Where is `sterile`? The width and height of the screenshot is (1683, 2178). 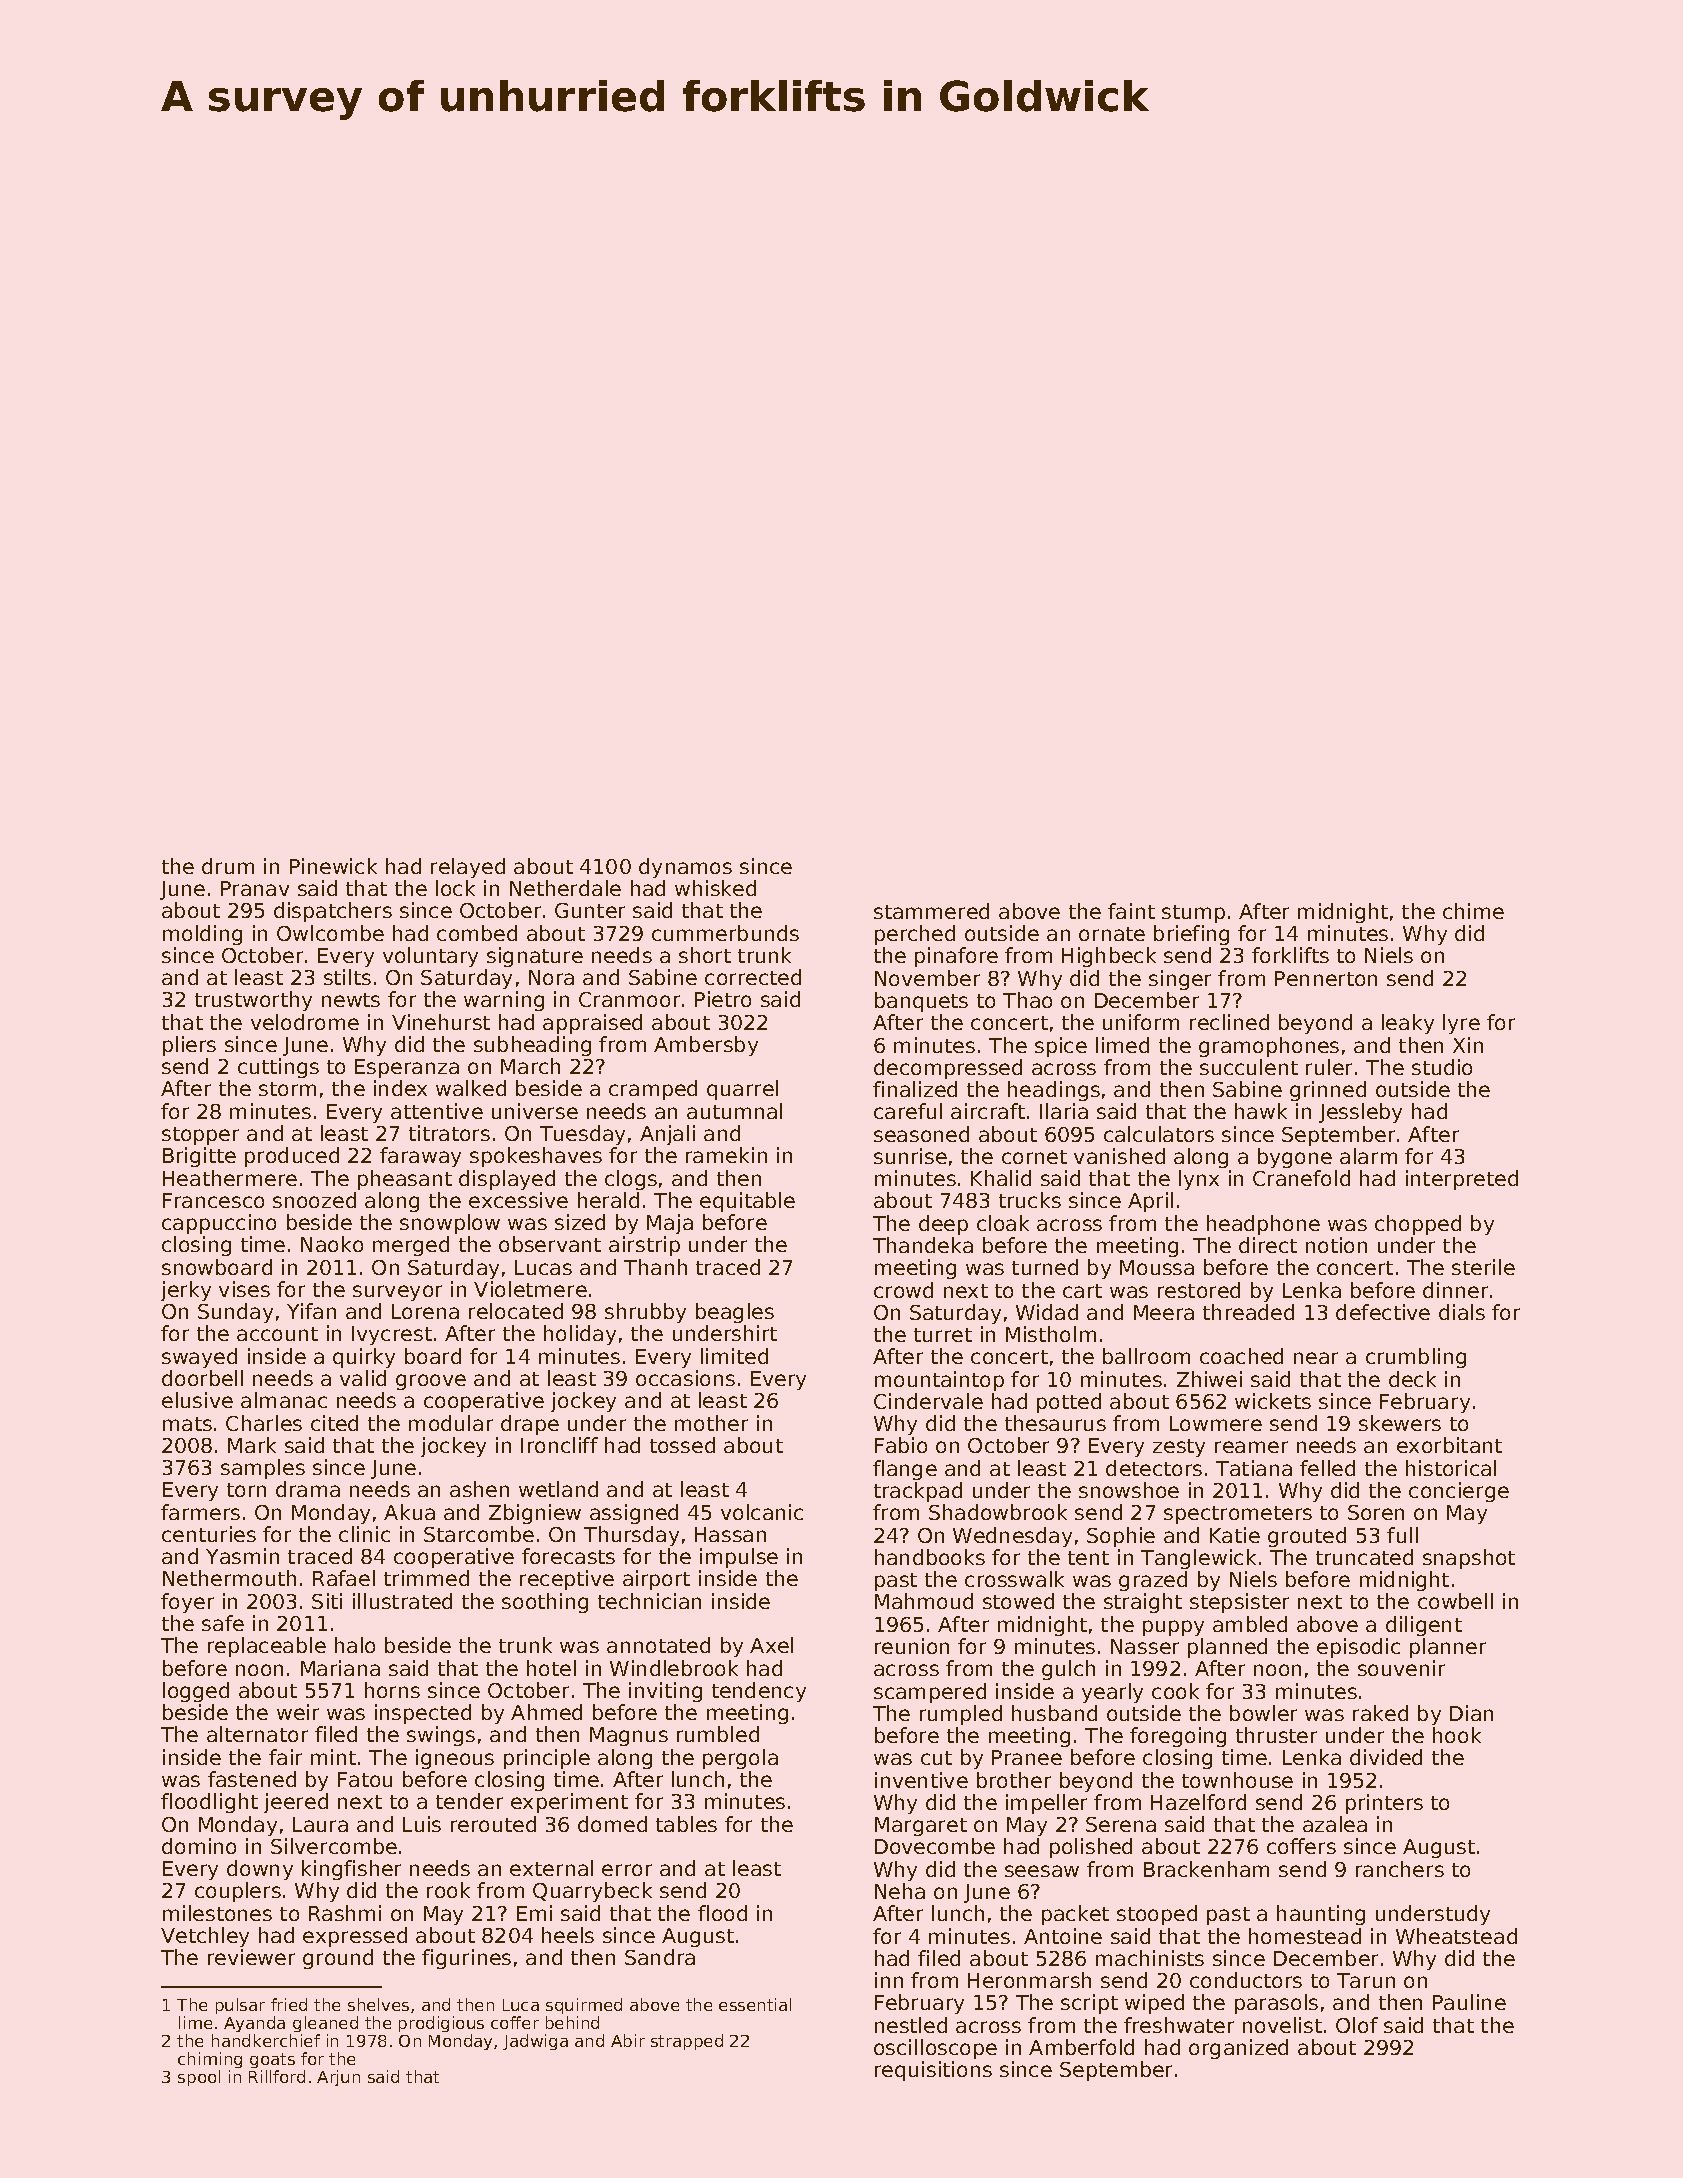 sterile is located at coordinates (1483, 1267).
